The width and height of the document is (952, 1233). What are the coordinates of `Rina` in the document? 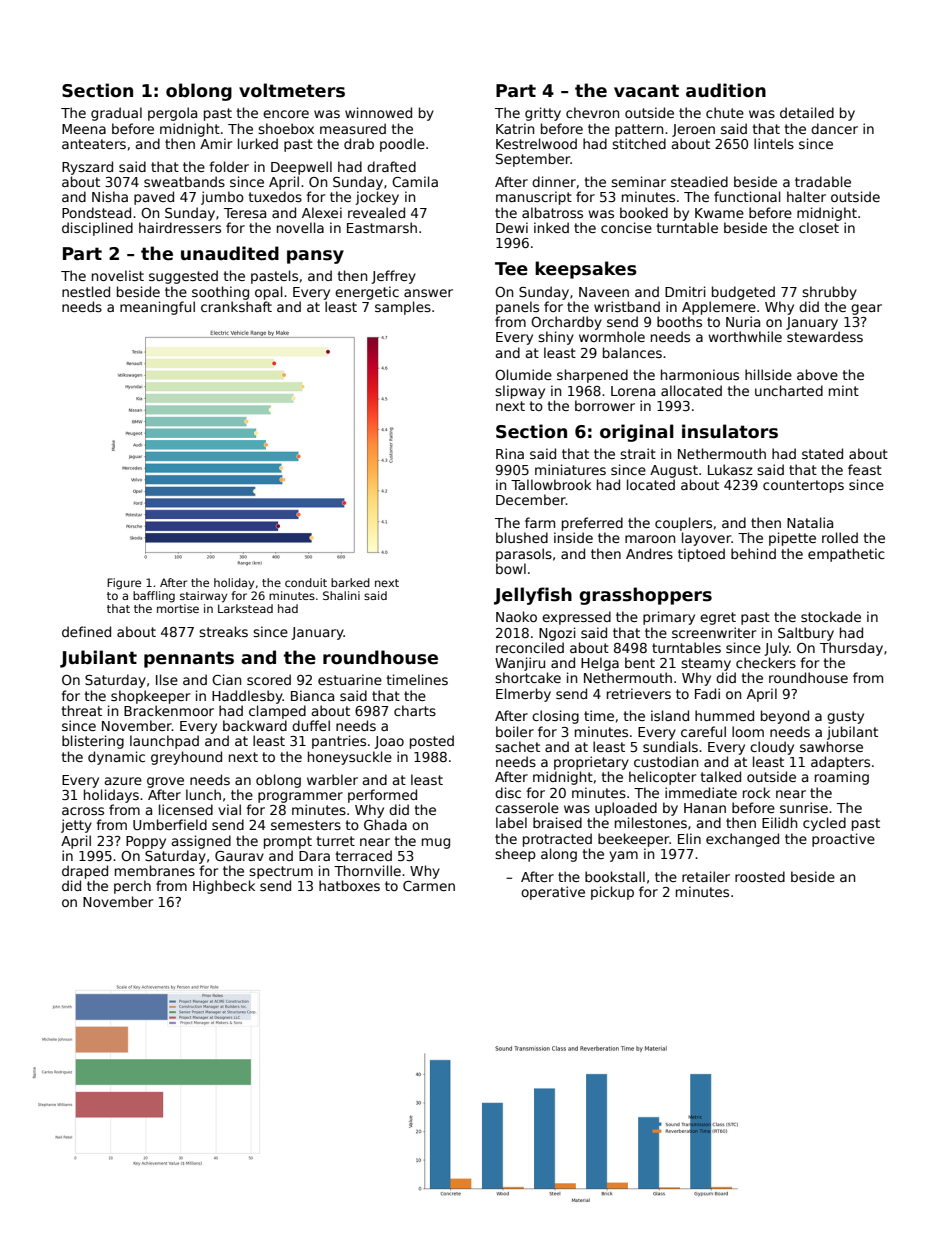 It's located at (510, 453).
